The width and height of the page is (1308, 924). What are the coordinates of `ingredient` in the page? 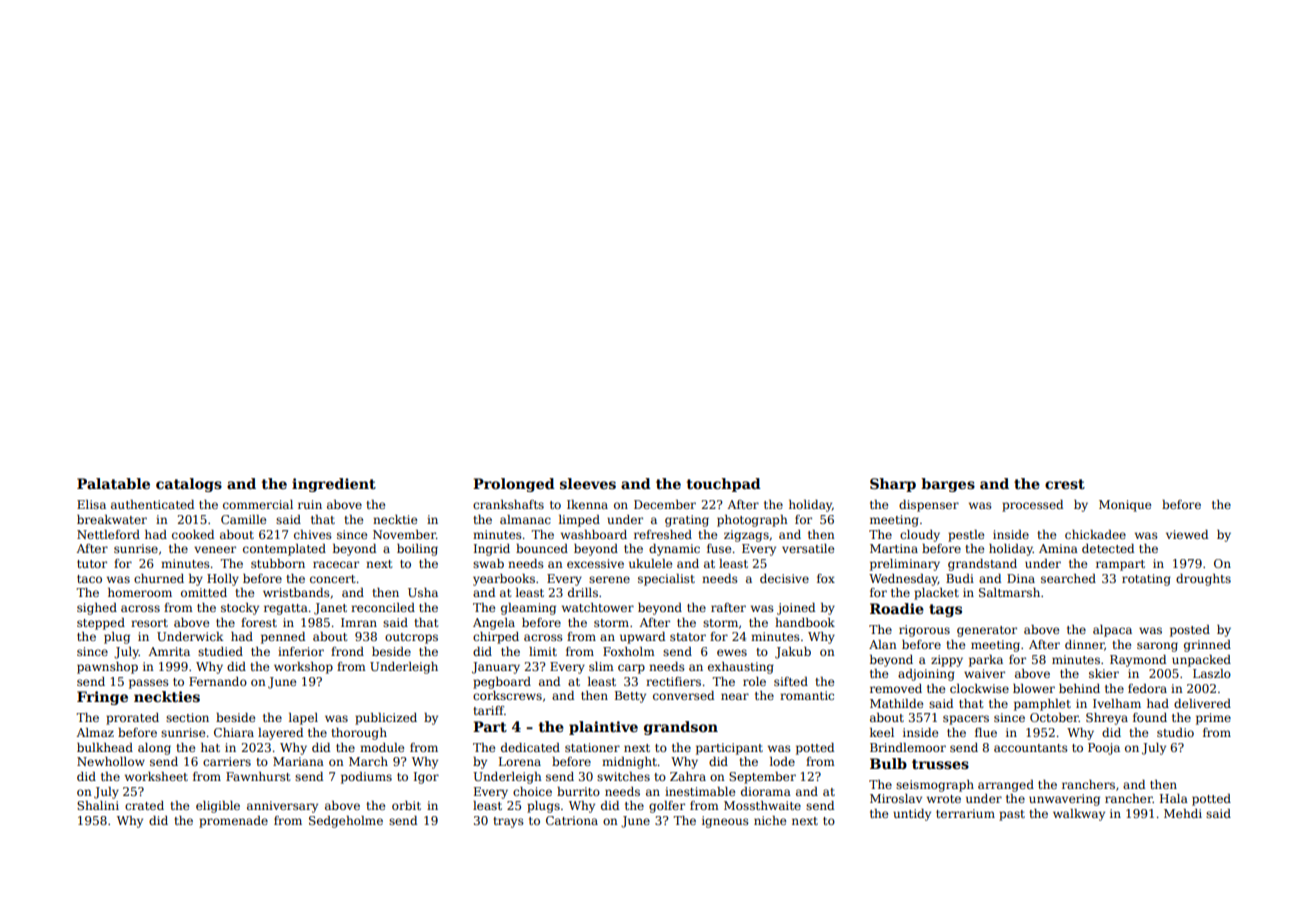 It's located at (334, 485).
